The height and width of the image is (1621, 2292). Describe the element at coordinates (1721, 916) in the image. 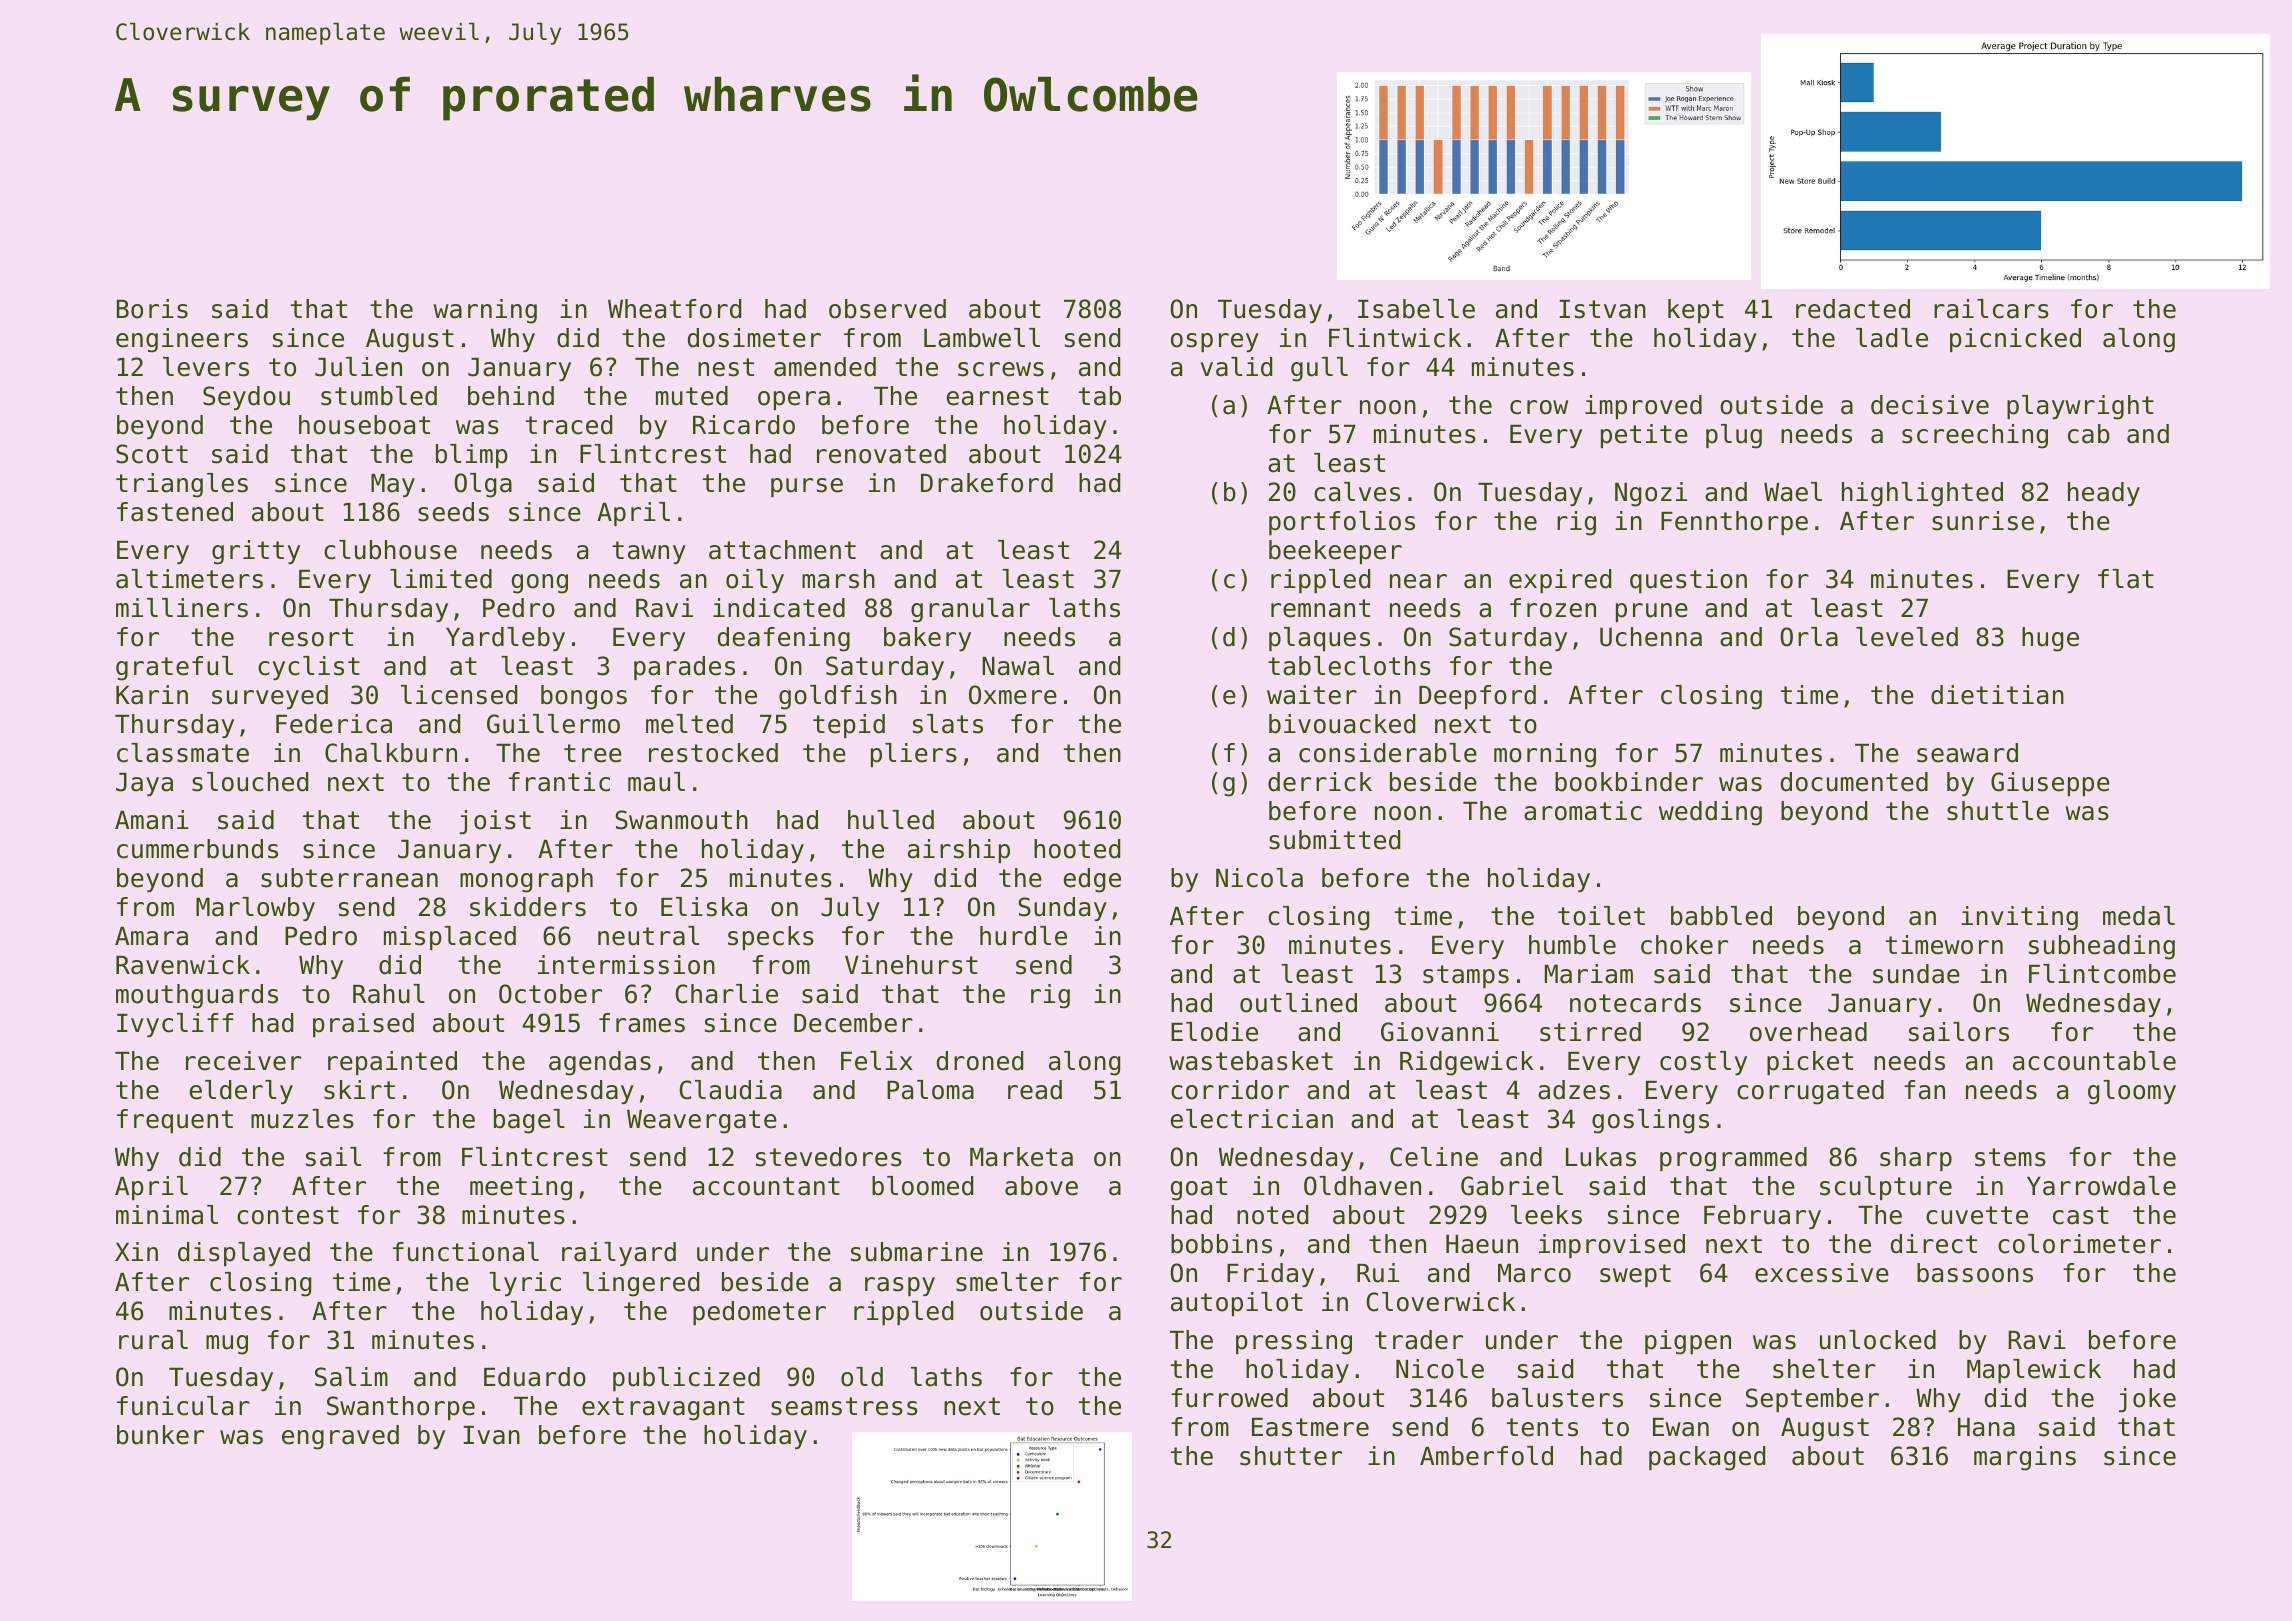

I see `babbled` at that location.
